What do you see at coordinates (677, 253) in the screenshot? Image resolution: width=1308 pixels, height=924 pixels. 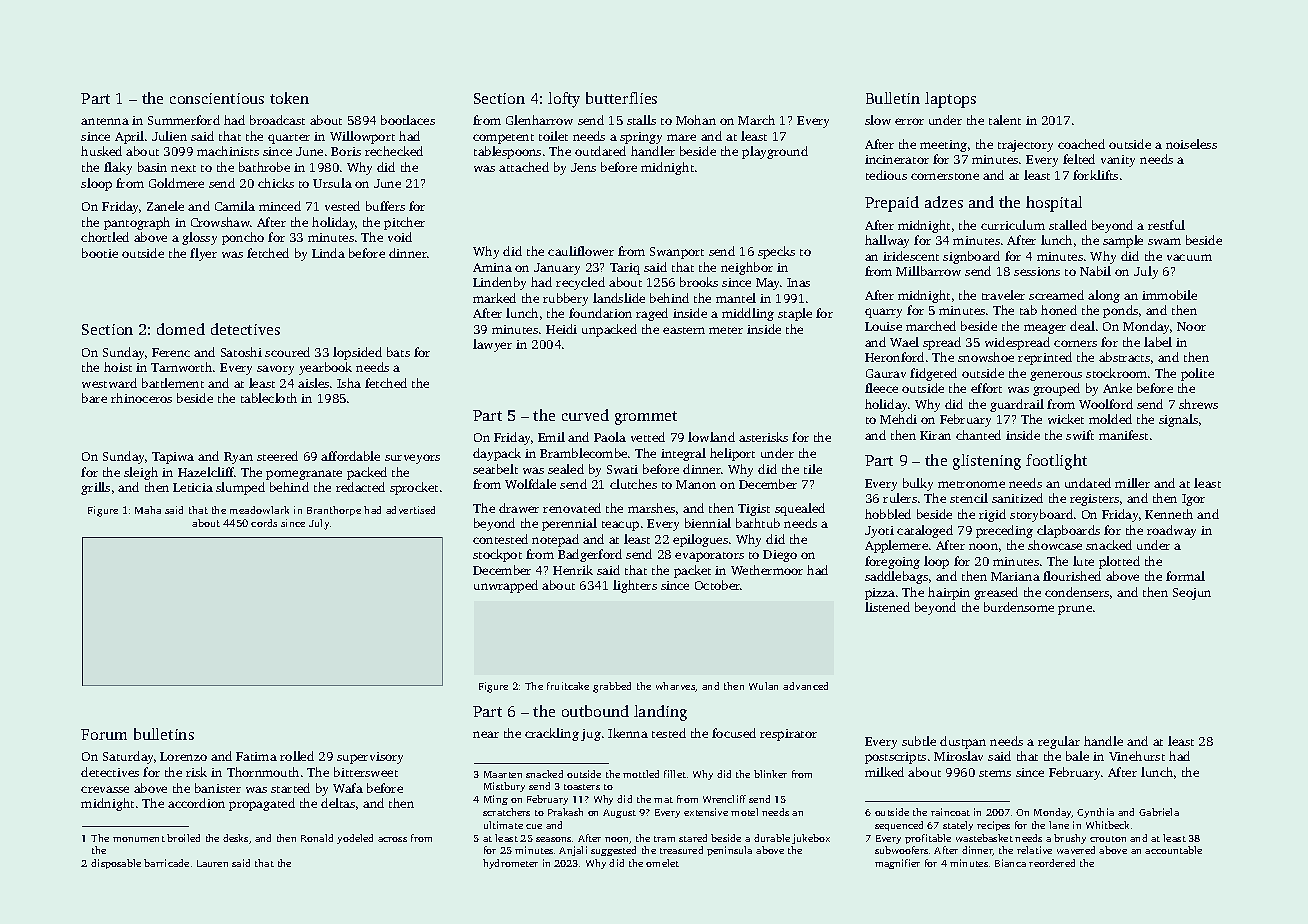 I see `Swanport` at bounding box center [677, 253].
